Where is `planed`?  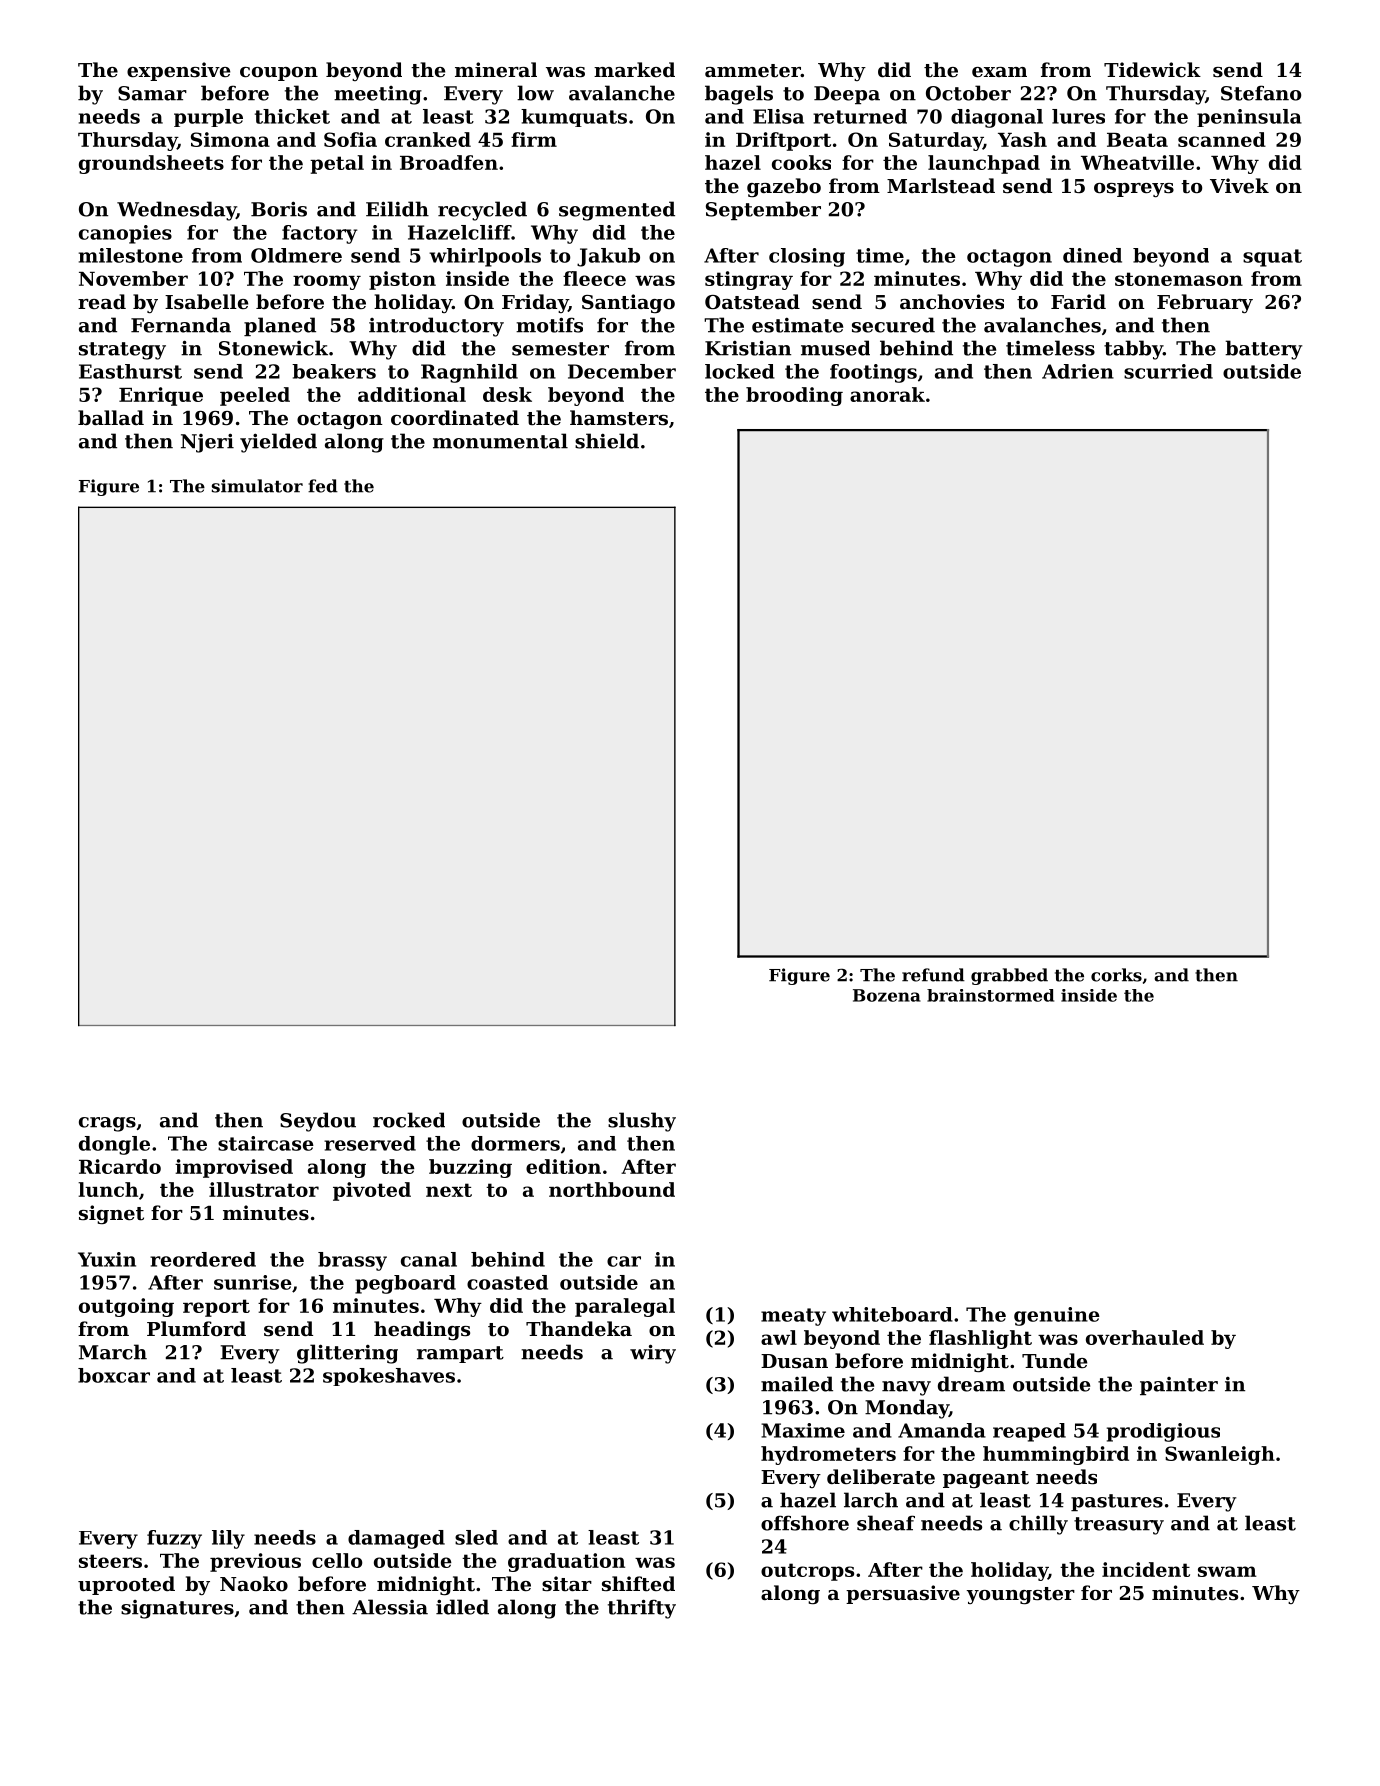
planed is located at coordinates (280, 326).
